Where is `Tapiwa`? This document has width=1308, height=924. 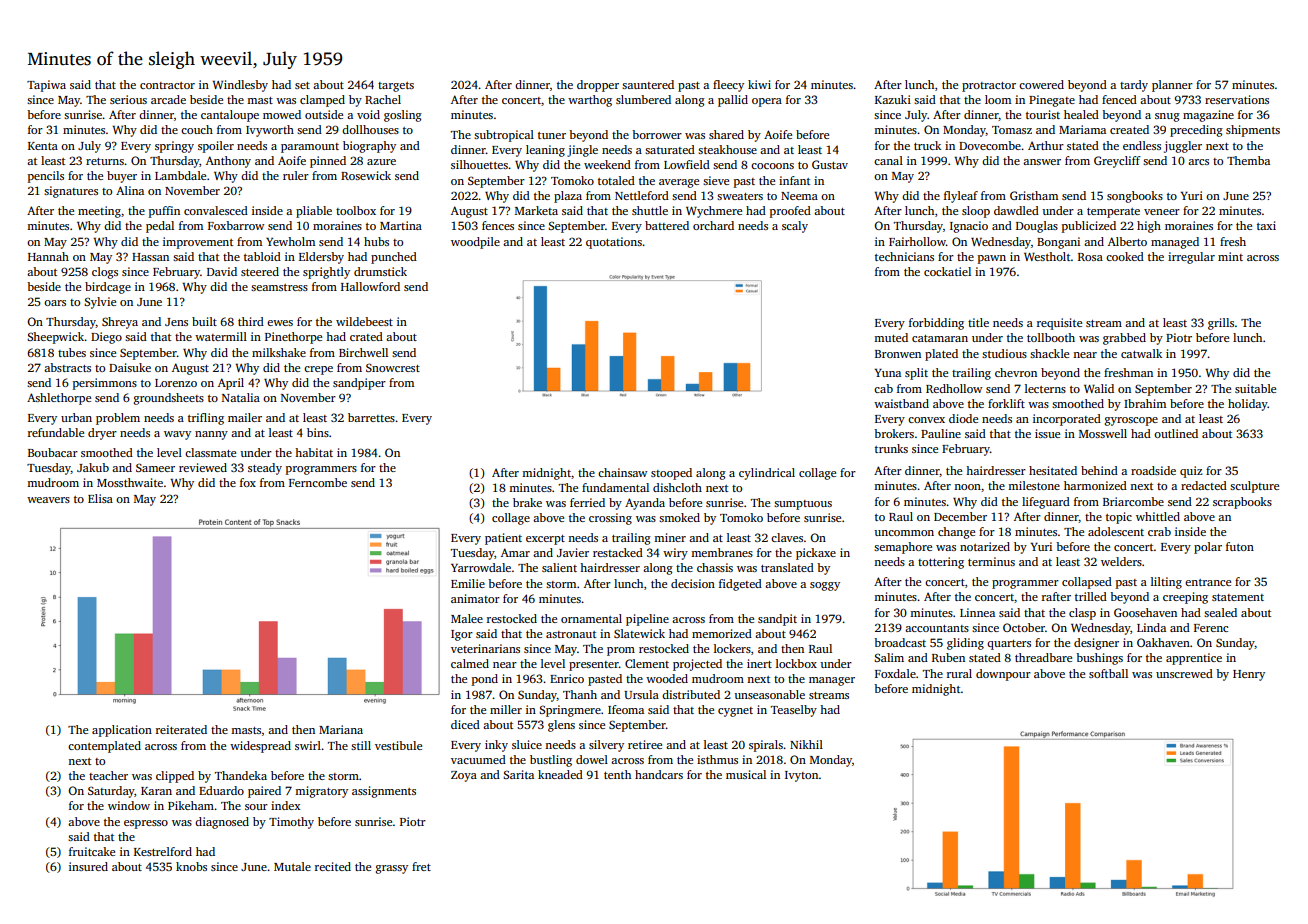 Tapiwa is located at coordinates (46, 86).
